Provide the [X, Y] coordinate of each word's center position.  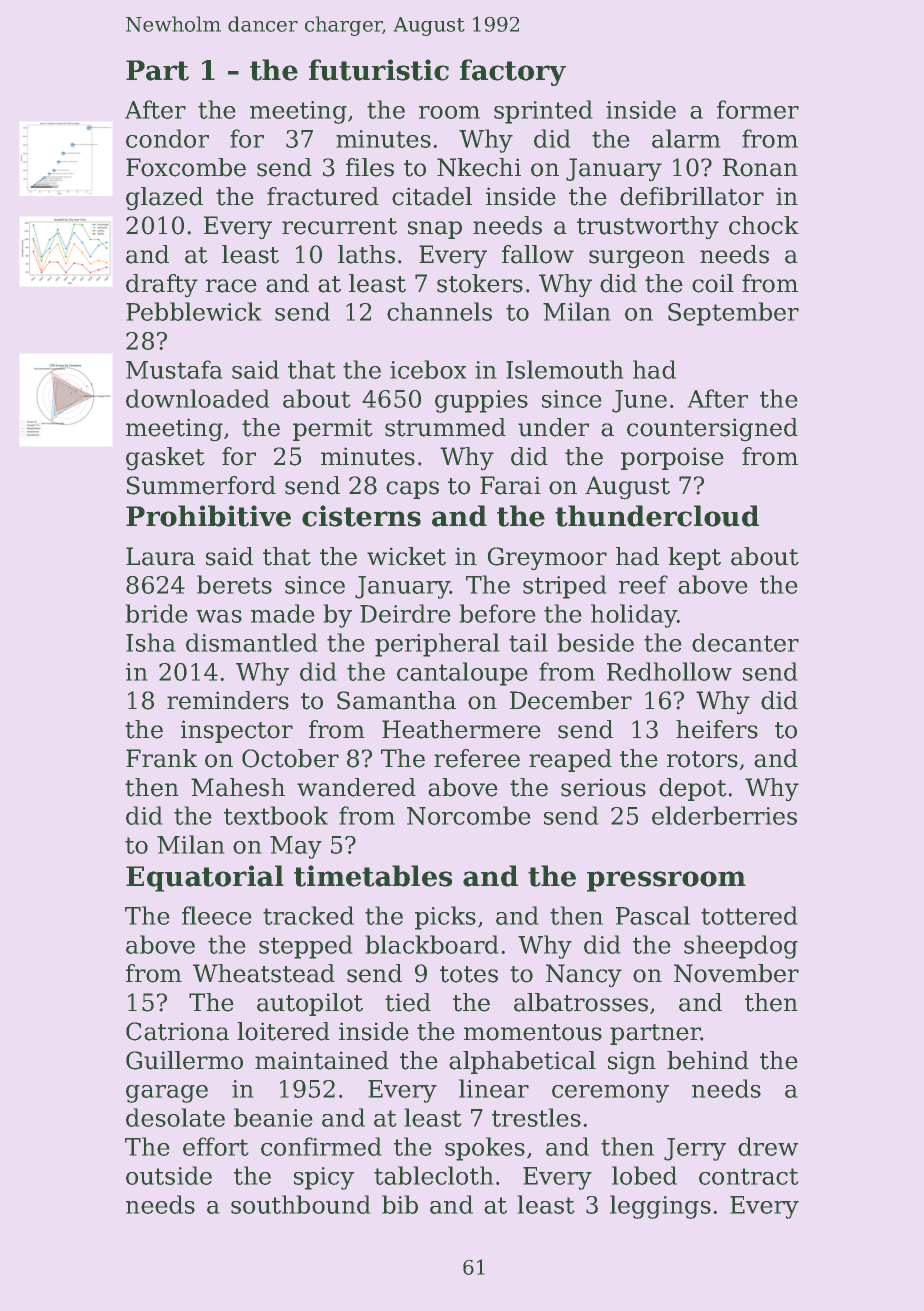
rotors [702, 759]
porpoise [672, 458]
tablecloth [434, 1175]
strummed [445, 427]
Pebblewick [194, 311]
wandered [356, 787]
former [758, 109]
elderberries [724, 815]
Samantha [396, 700]
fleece [217, 915]
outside [169, 1175]
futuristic [379, 70]
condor [167, 138]
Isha [151, 642]
